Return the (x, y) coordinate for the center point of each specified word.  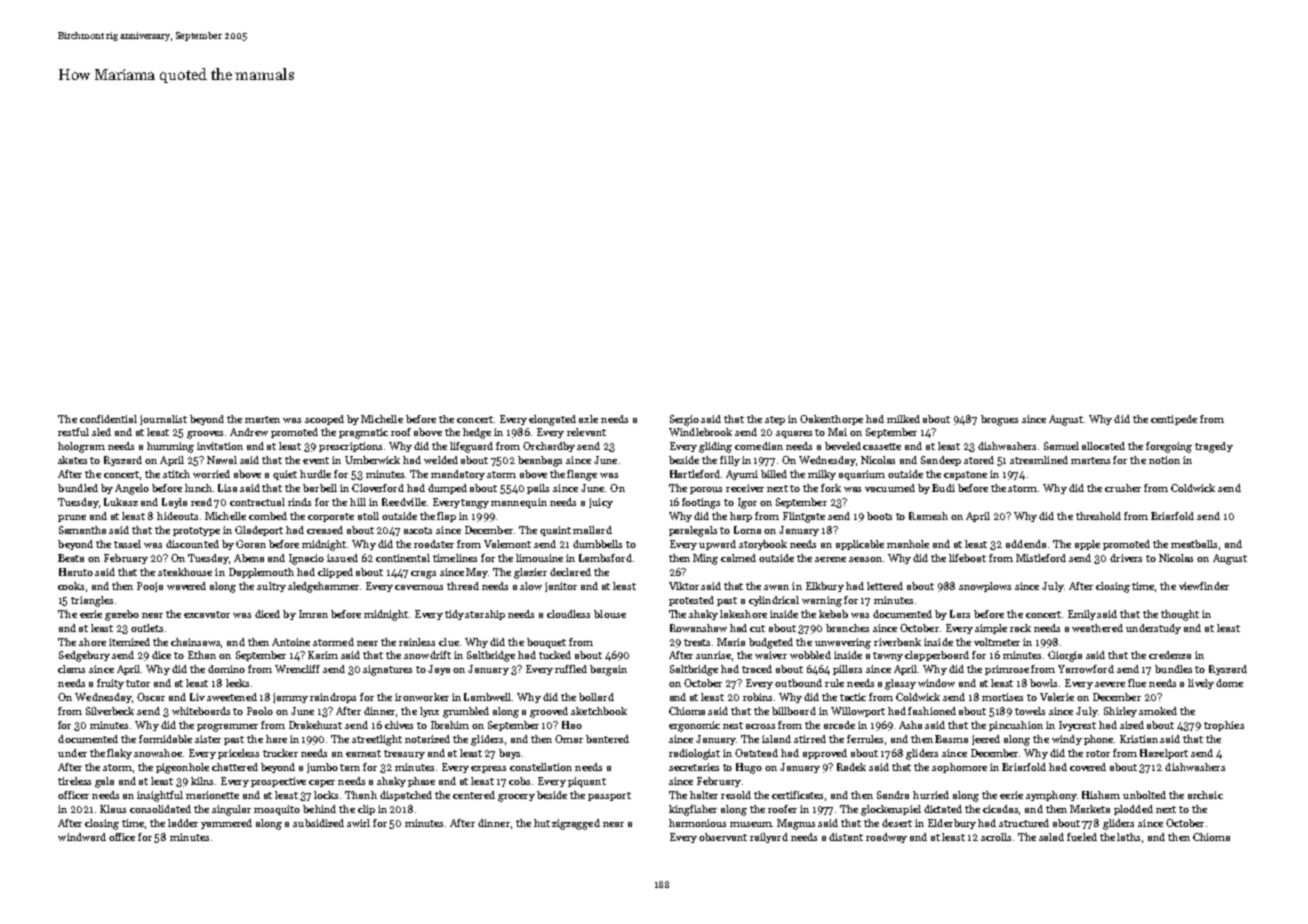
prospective (278, 782)
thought (1180, 615)
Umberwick (372, 460)
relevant (586, 432)
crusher (1123, 488)
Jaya (439, 670)
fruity (110, 684)
